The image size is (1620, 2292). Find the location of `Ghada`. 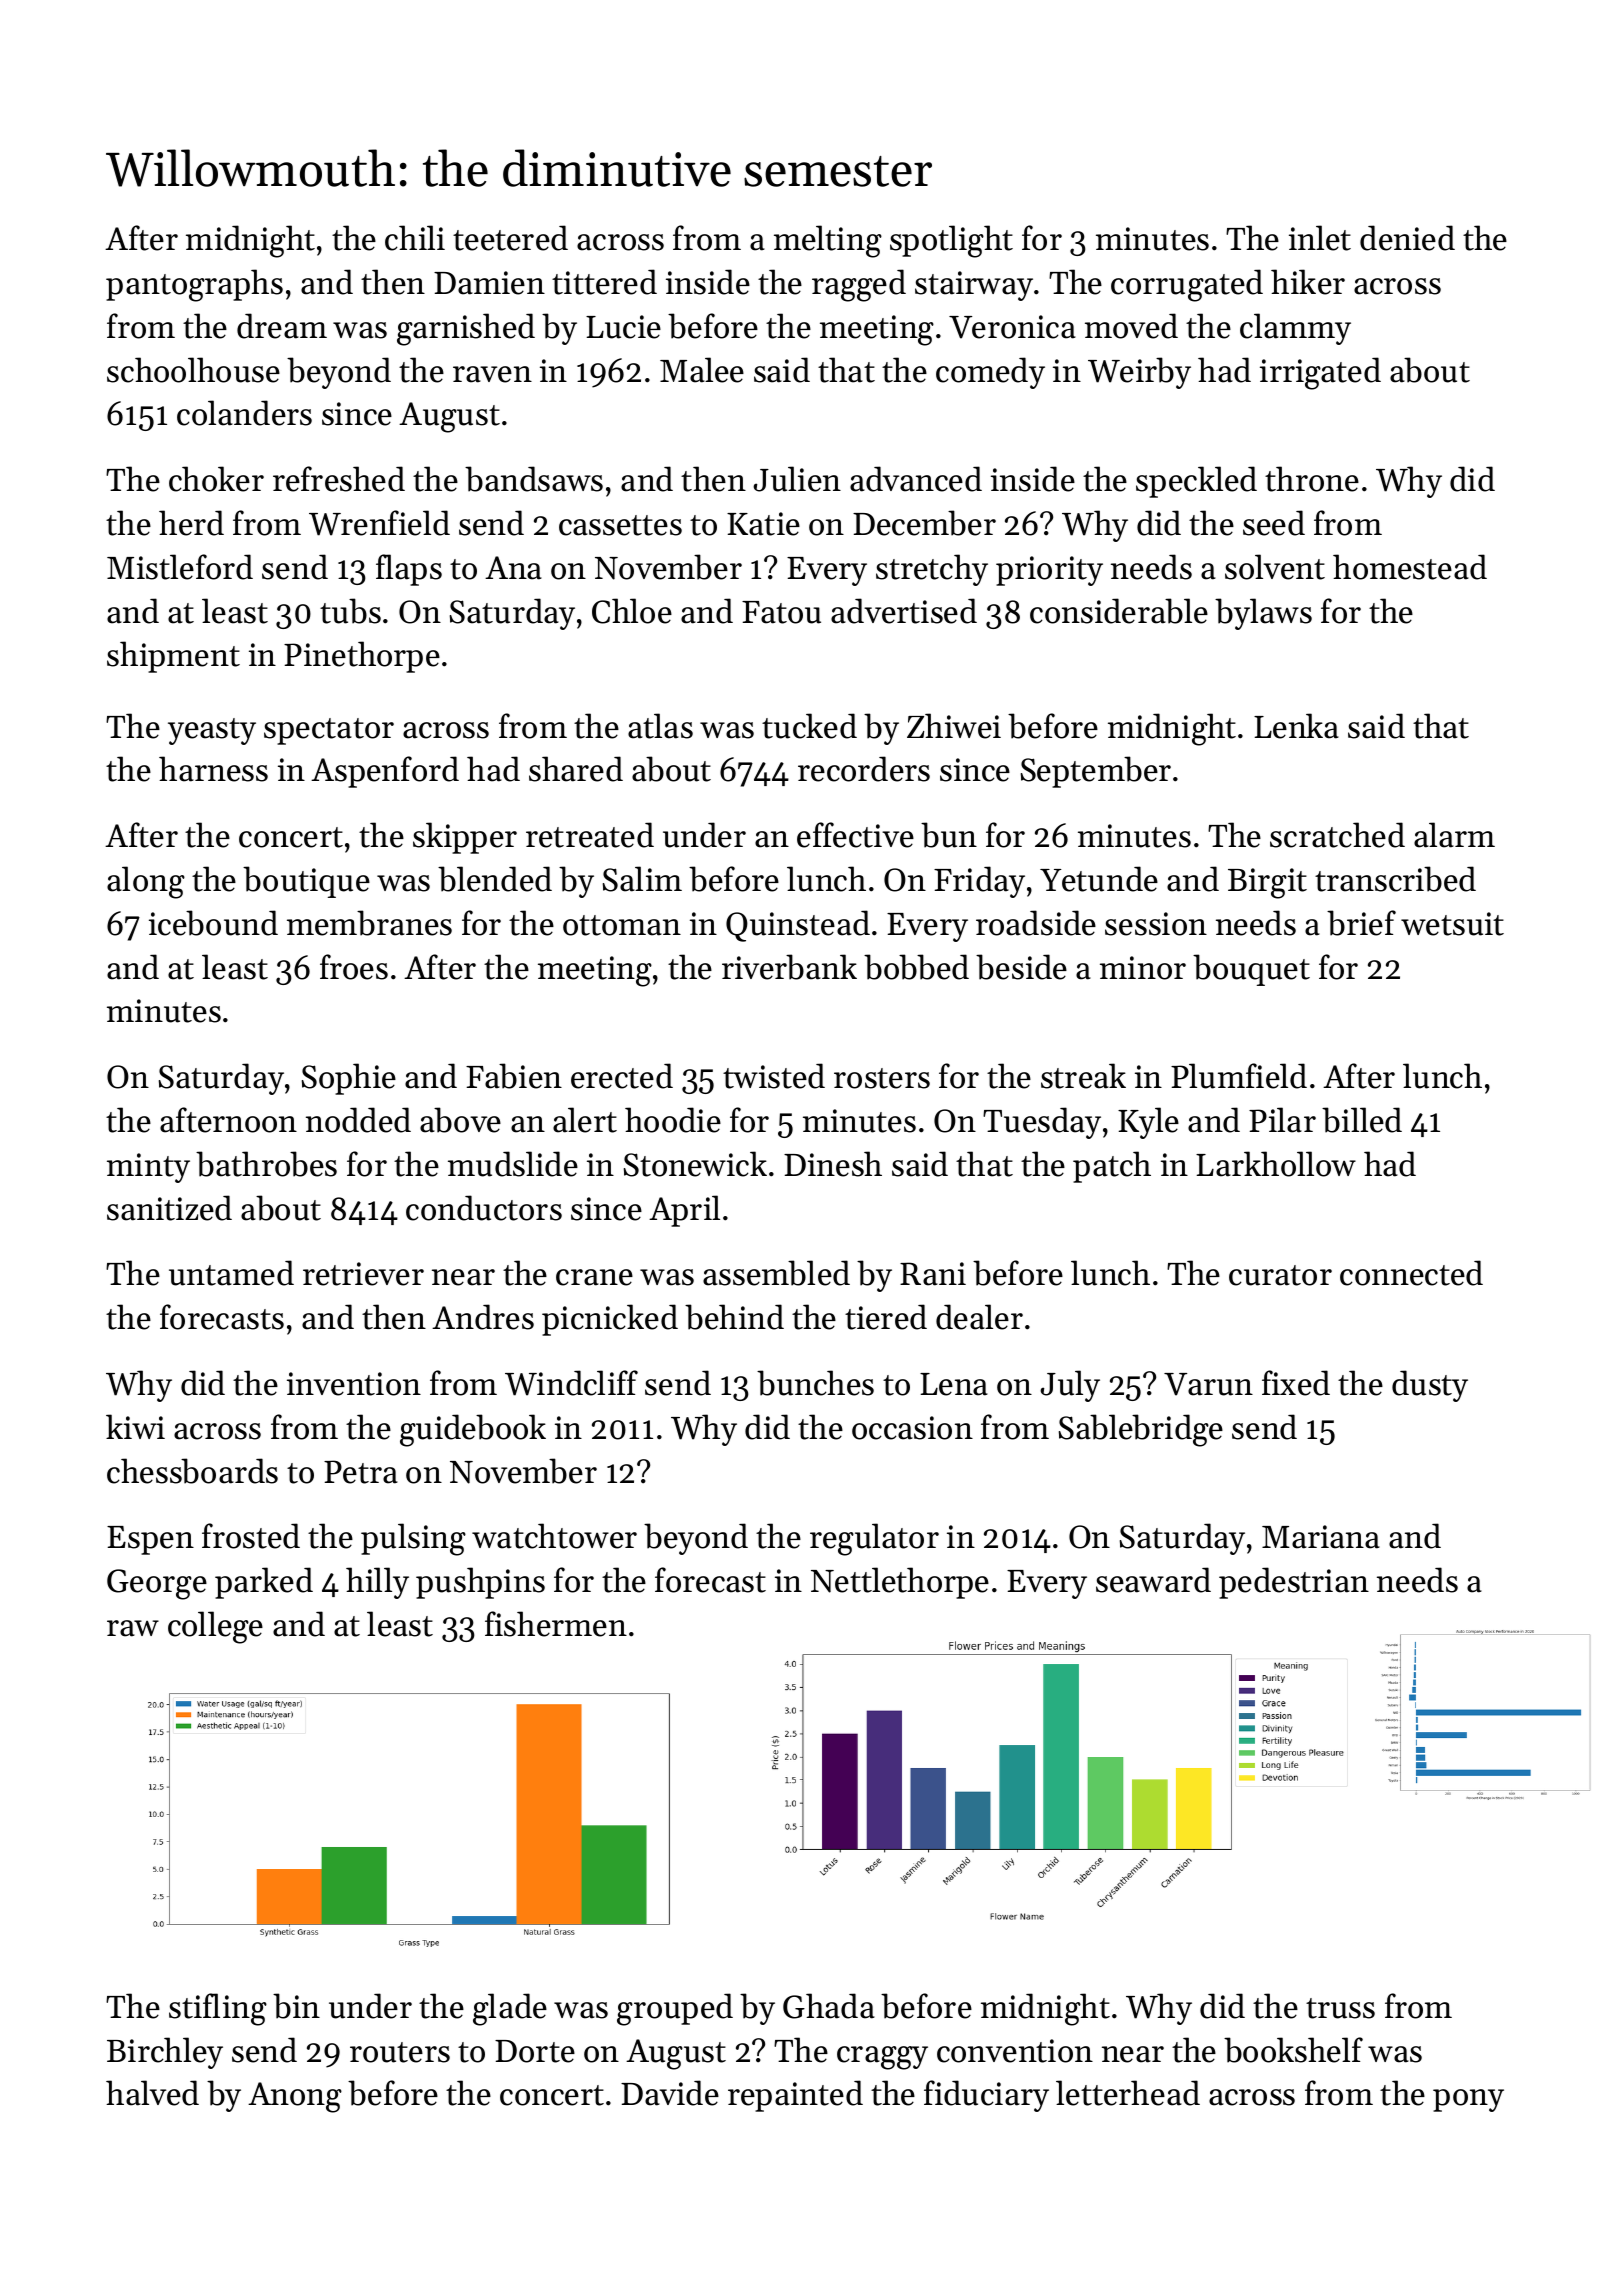

Ghada is located at coordinates (829, 2006).
